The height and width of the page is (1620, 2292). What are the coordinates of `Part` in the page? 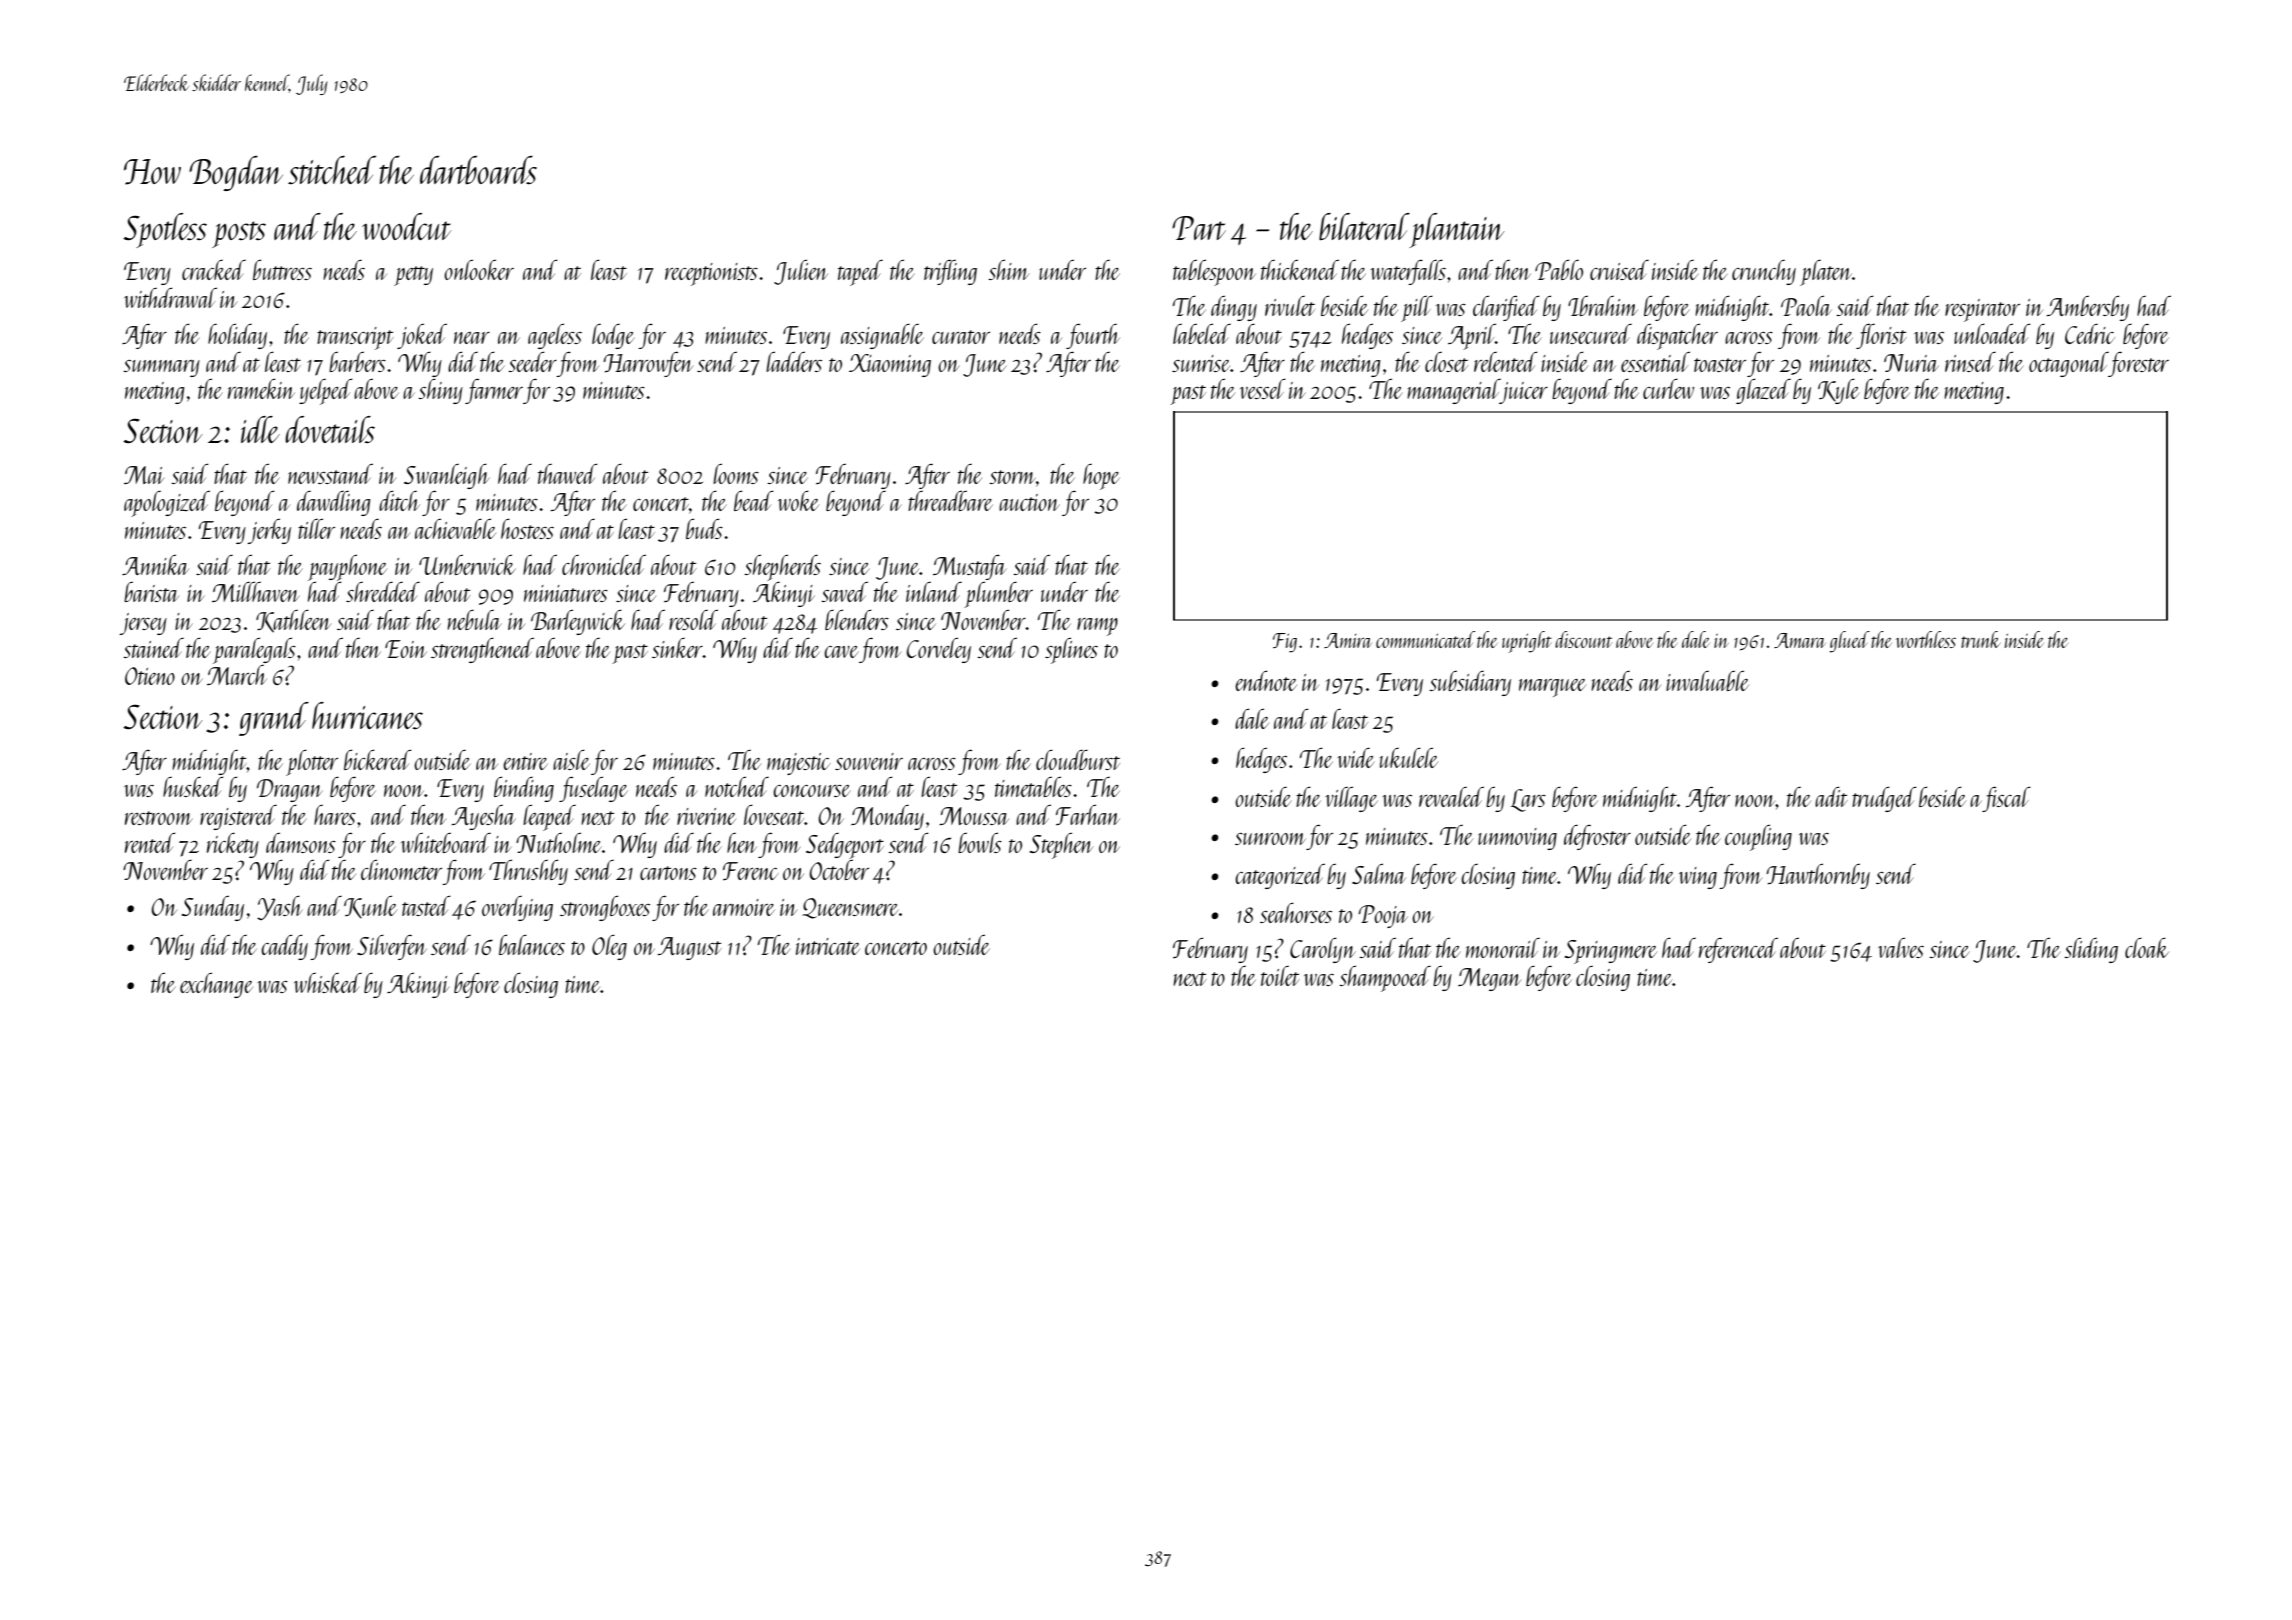 It's located at (1199, 228).
